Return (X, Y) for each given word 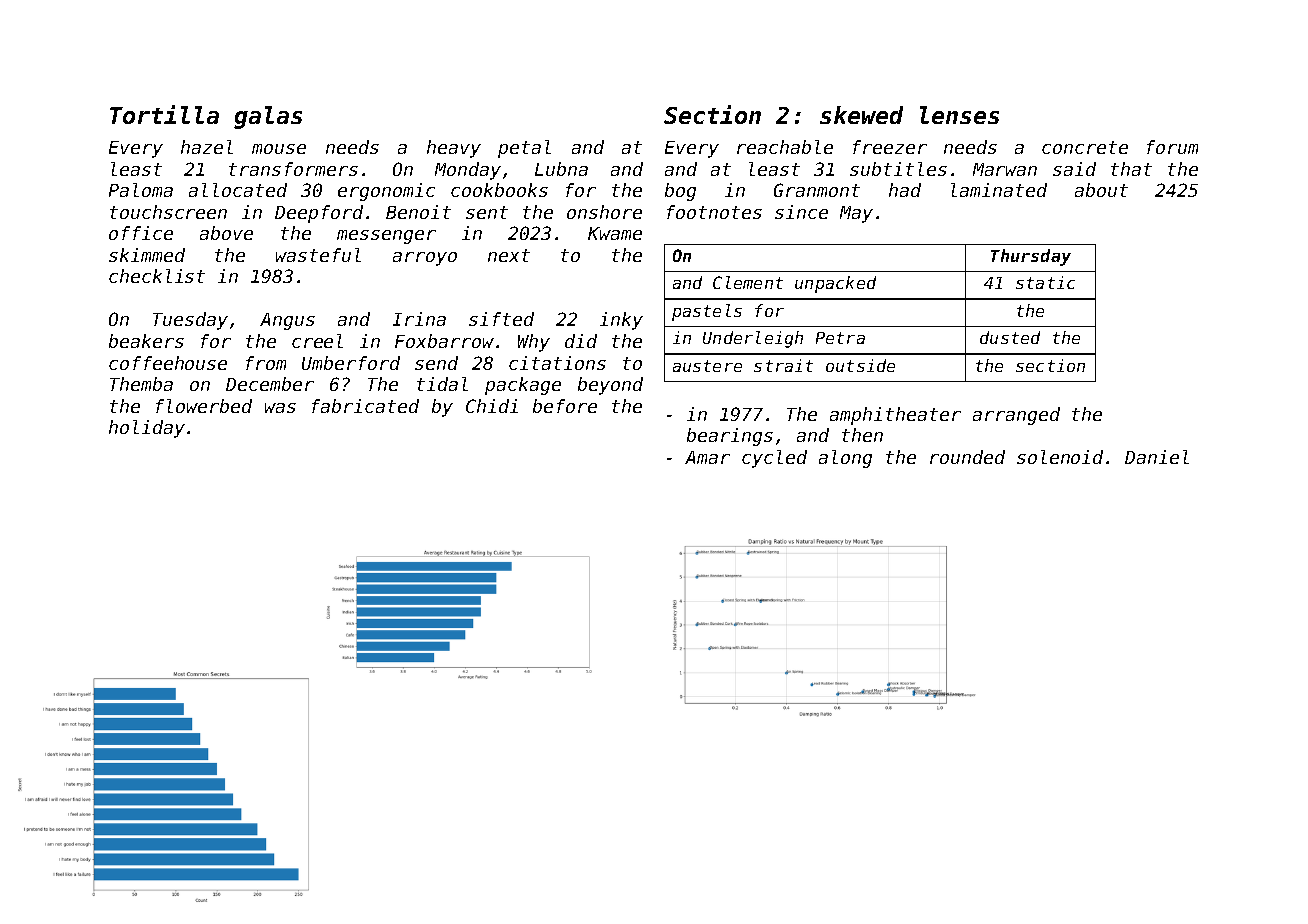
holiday (147, 429)
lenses (959, 115)
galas (268, 117)
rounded (967, 457)
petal (524, 149)
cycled (774, 459)
